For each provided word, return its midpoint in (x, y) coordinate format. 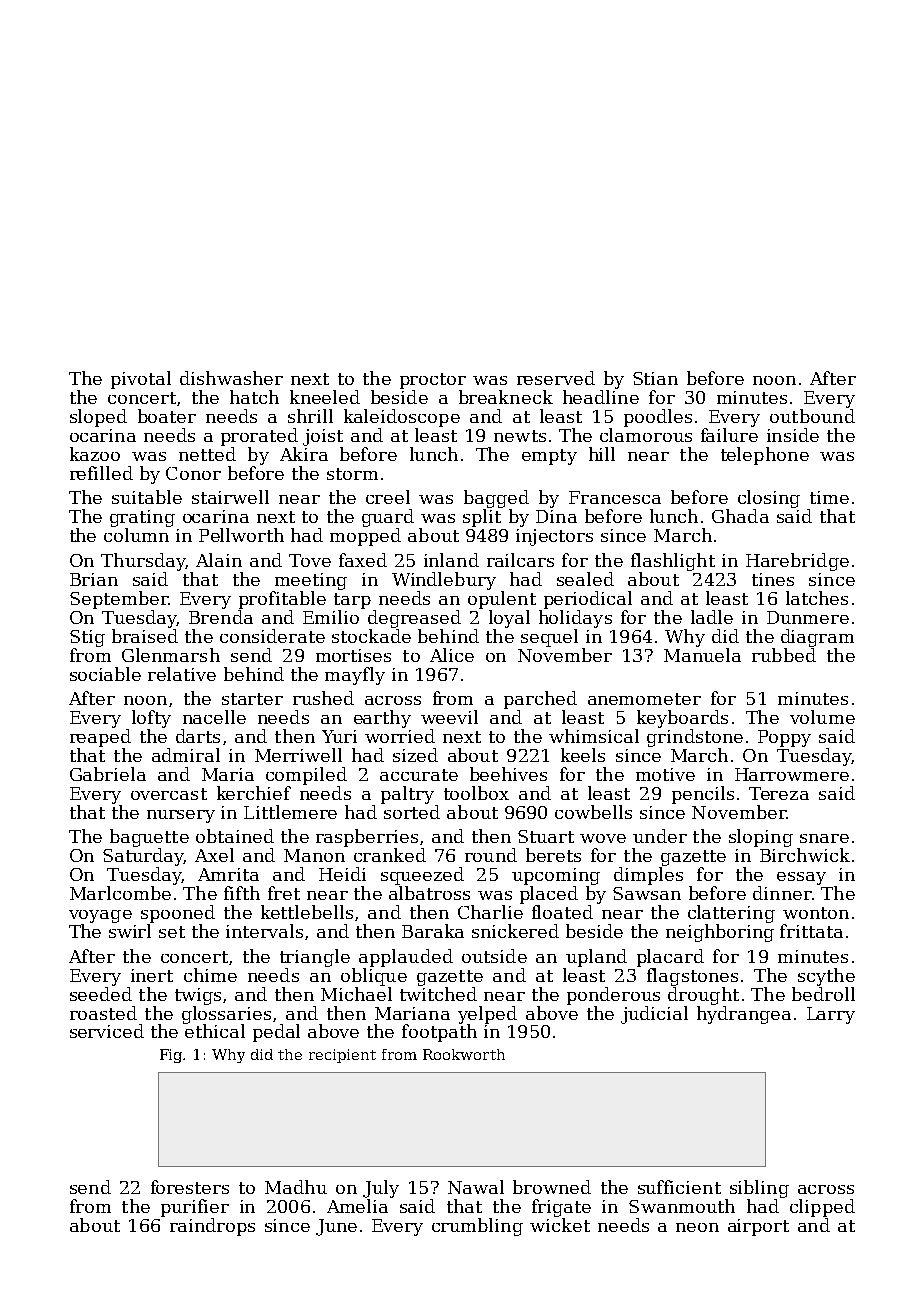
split (482, 518)
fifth (242, 893)
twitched (438, 994)
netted (207, 454)
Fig (172, 1056)
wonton (816, 913)
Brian (94, 579)
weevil (449, 717)
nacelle (214, 717)
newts (520, 436)
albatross (429, 893)
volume (822, 717)
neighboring (720, 933)
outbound (812, 416)
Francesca (615, 497)
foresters (190, 1187)
